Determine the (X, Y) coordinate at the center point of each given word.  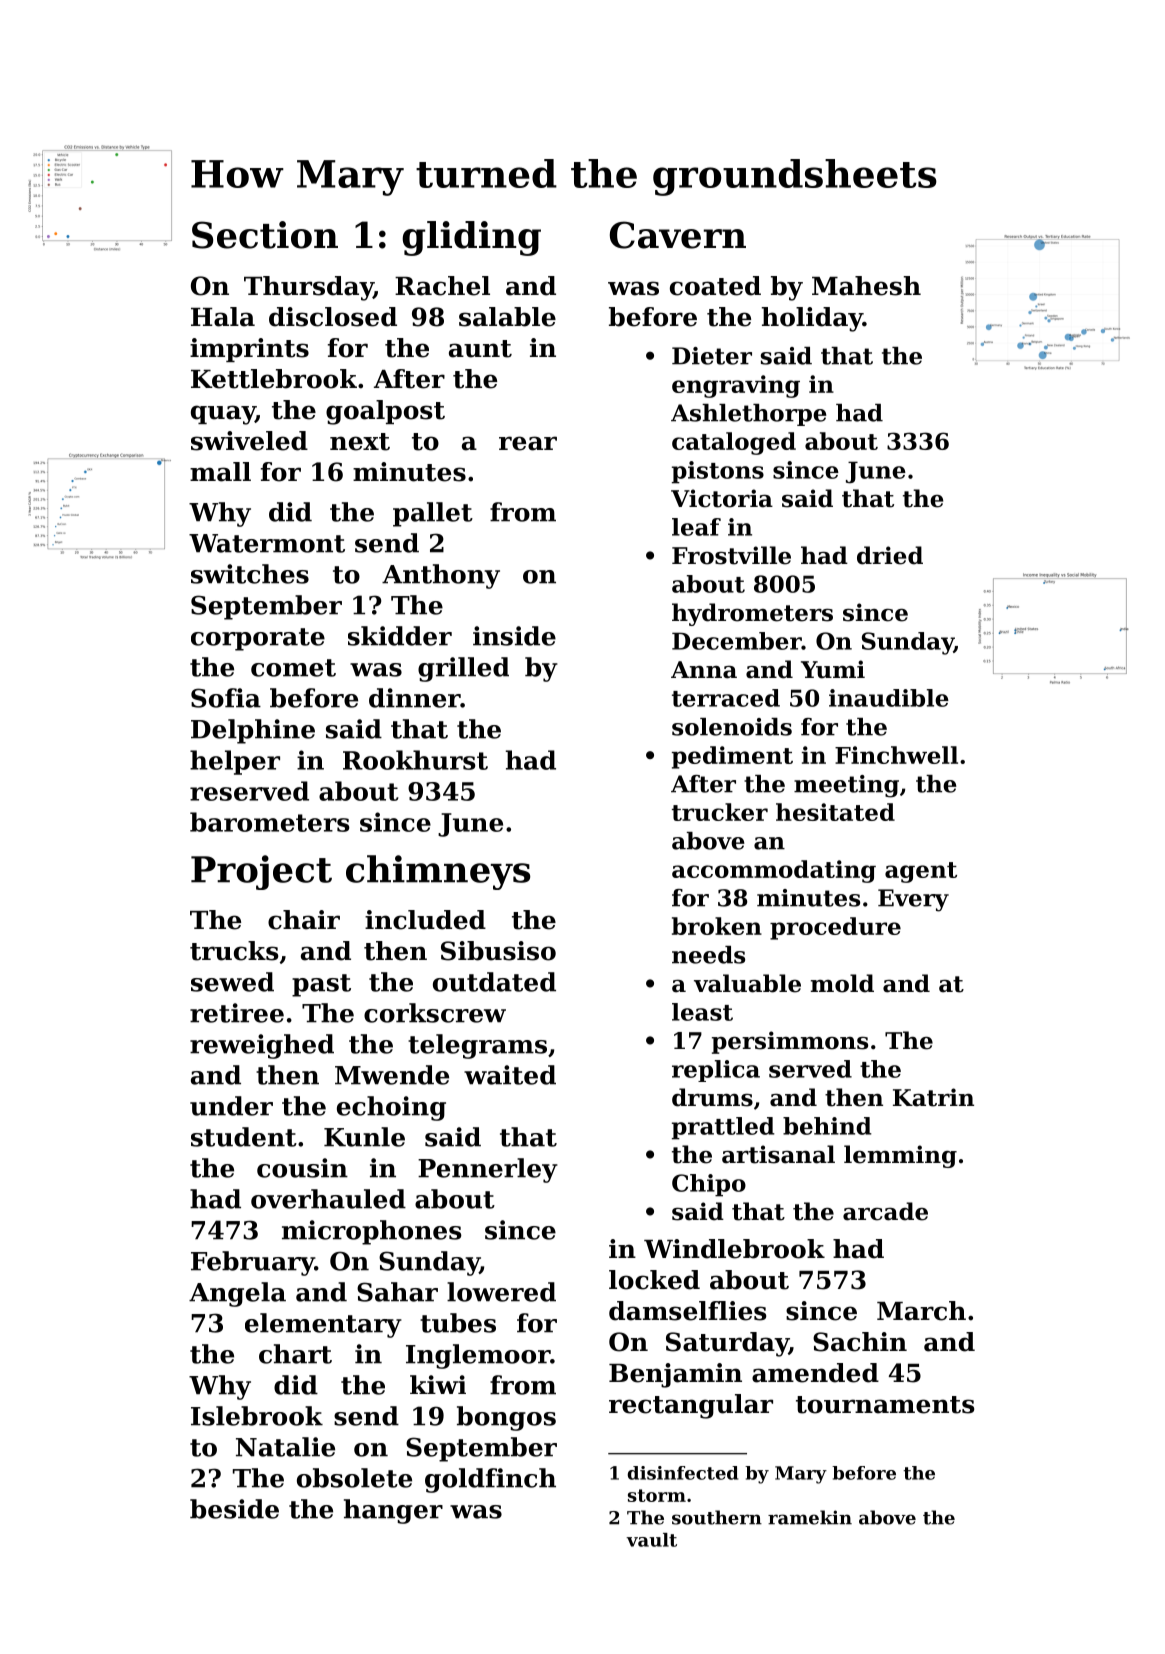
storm (657, 1495)
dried (890, 555)
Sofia (226, 698)
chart (295, 1354)
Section (265, 235)
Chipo (709, 1185)
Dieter (712, 356)
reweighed (262, 1046)
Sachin (860, 1342)
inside (514, 636)
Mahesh (866, 286)
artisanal (778, 1154)
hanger (393, 1511)
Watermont (267, 543)
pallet (433, 514)
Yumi (833, 669)
